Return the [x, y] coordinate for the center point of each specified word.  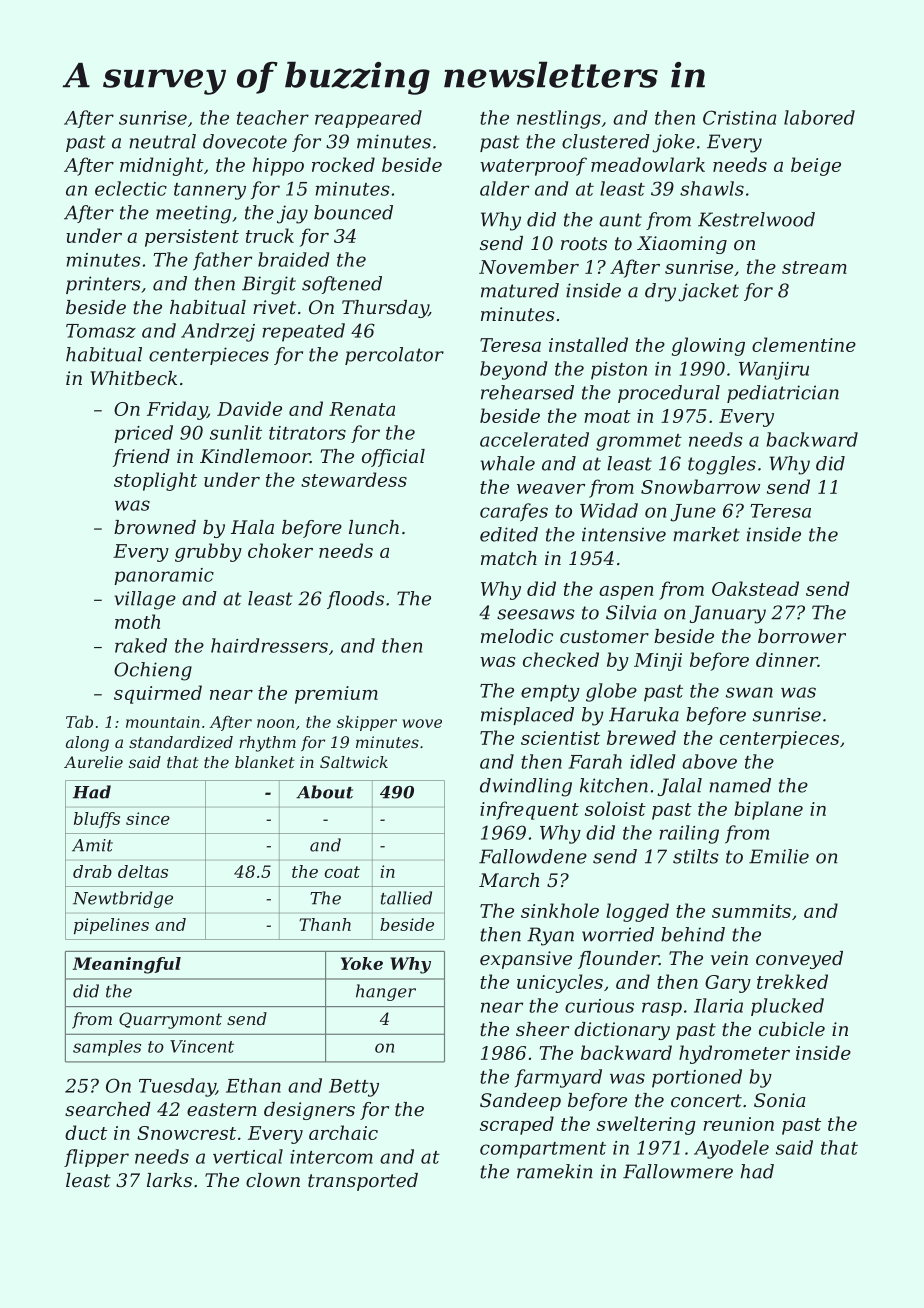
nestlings [559, 119]
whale [508, 463]
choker [280, 550]
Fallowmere [678, 1171]
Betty [354, 1088]
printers [103, 285]
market [706, 534]
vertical [248, 1156]
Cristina [739, 117]
